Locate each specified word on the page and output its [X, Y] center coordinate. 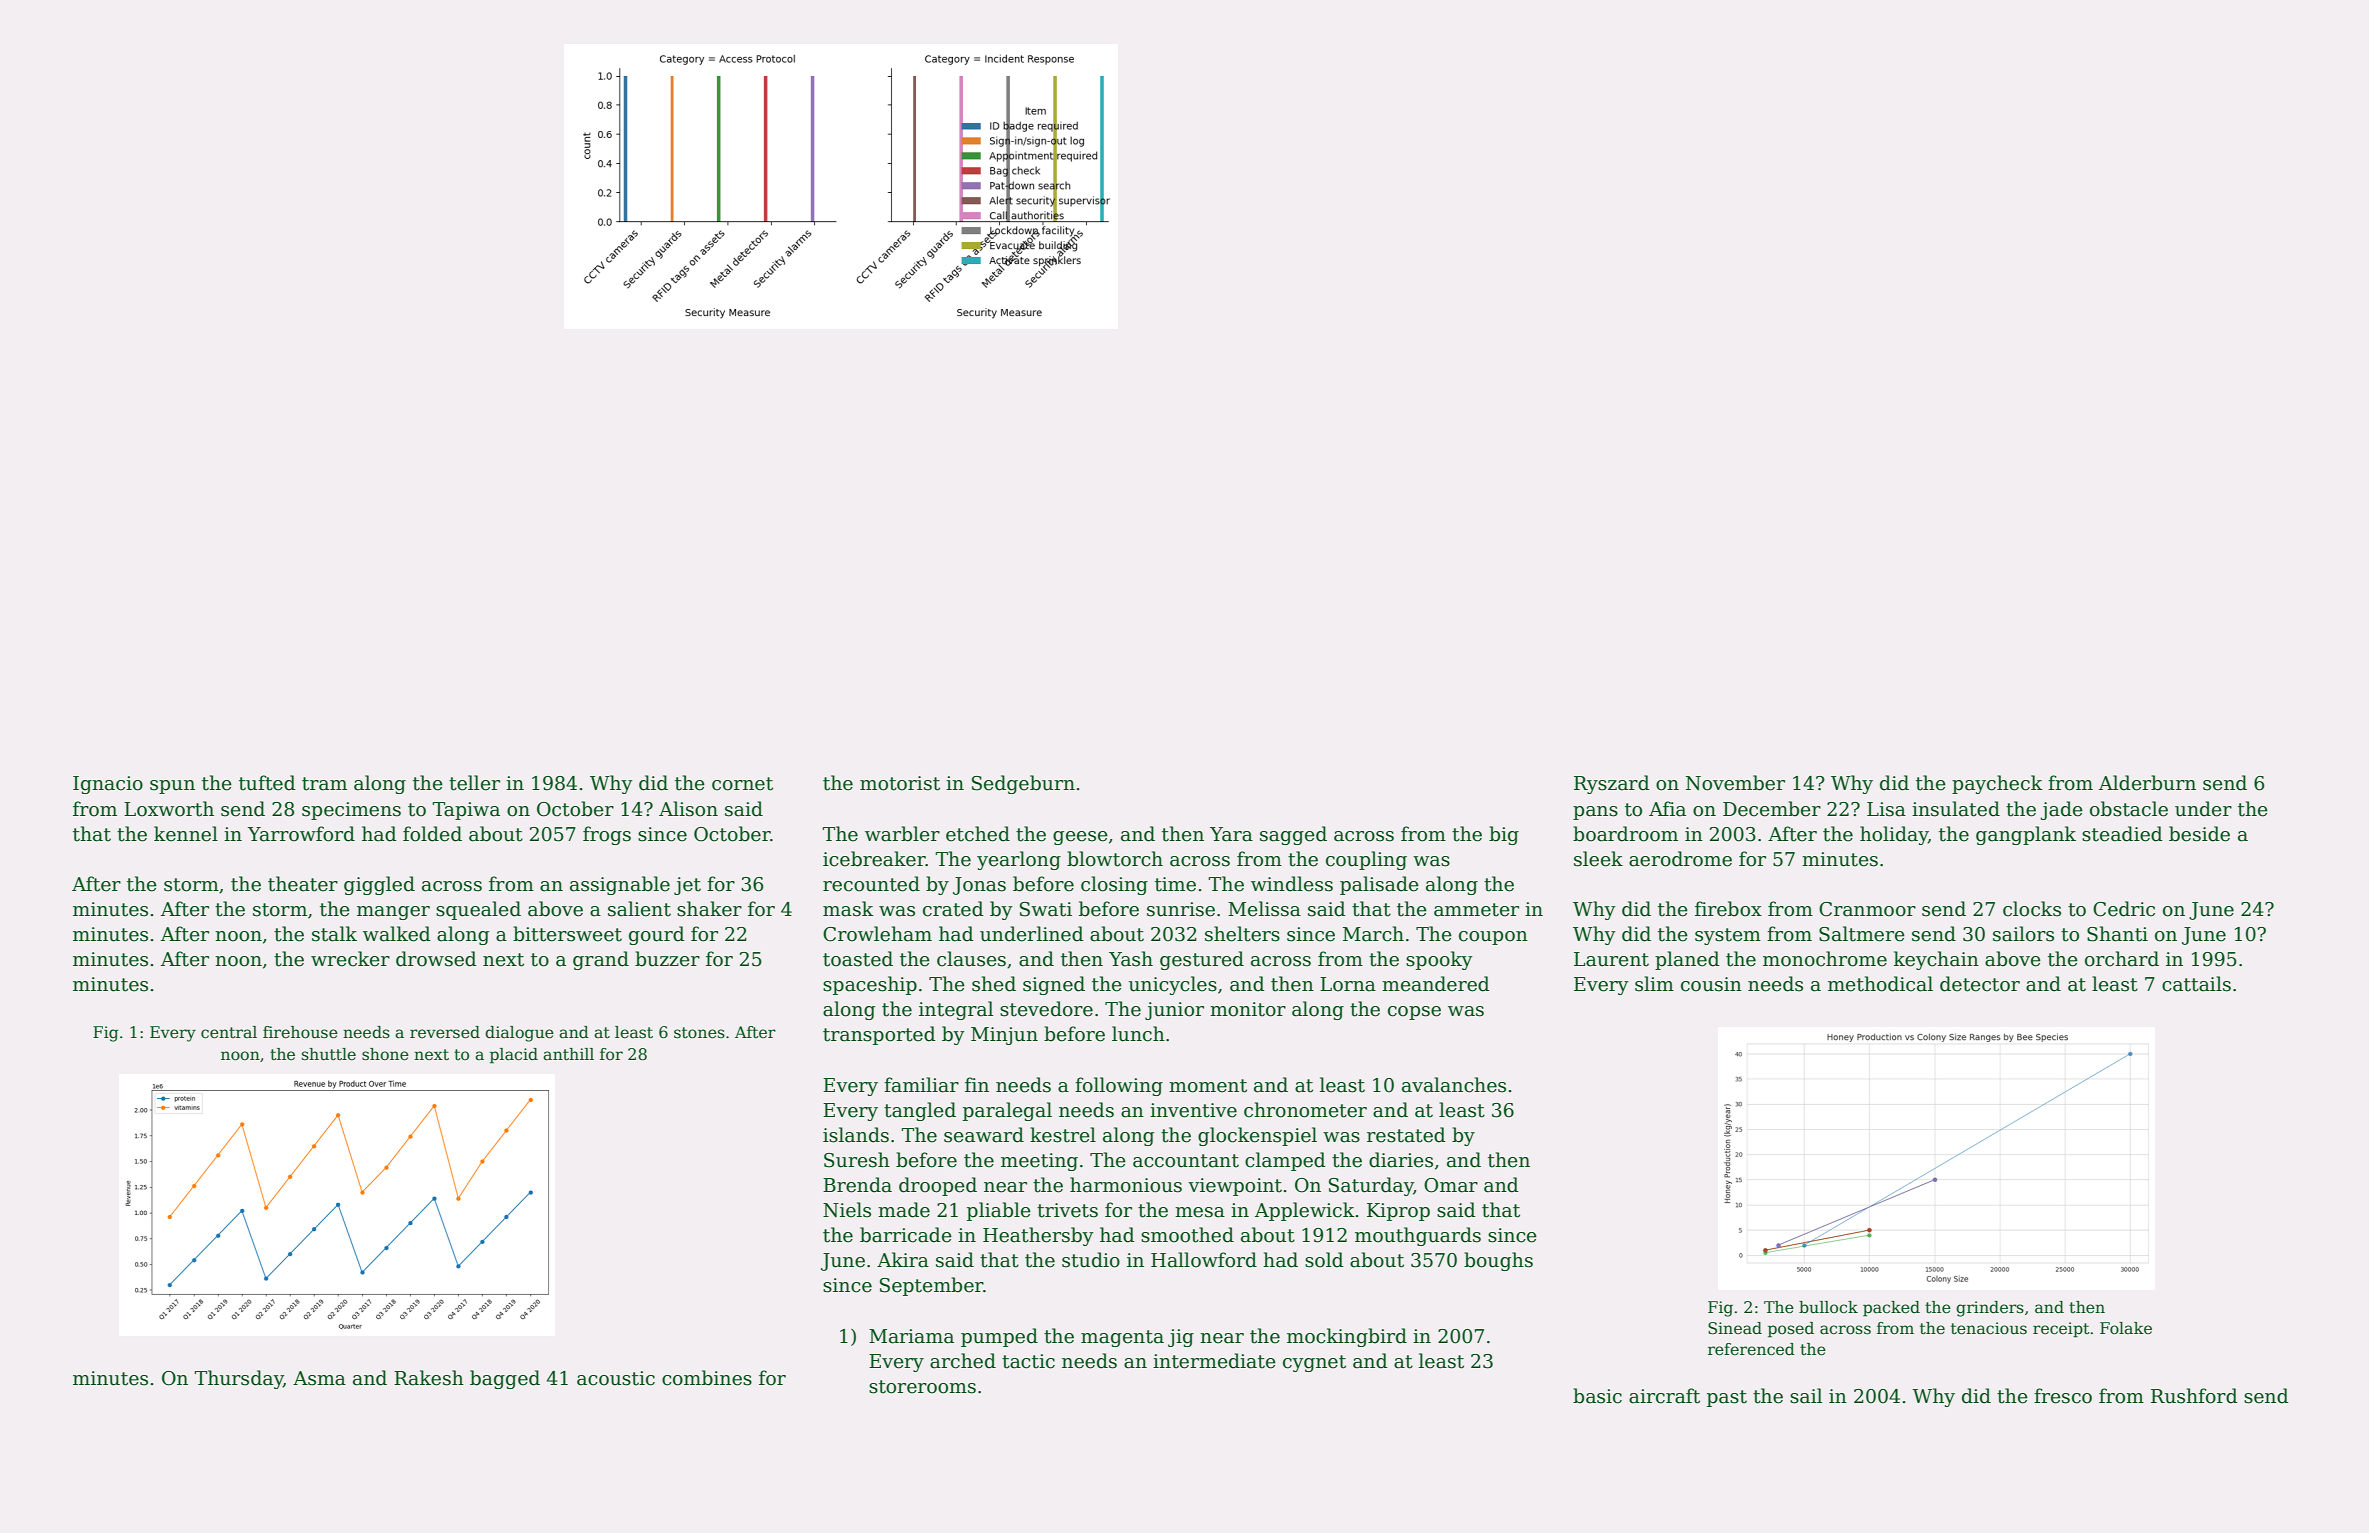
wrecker [350, 959]
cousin [1711, 984]
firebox [1728, 909]
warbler [902, 834]
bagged [505, 1379]
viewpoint [1235, 1187]
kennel [186, 834]
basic [1597, 1396]
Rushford [2194, 1396]
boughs [1498, 1261]
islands [856, 1135]
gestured [1202, 960]
